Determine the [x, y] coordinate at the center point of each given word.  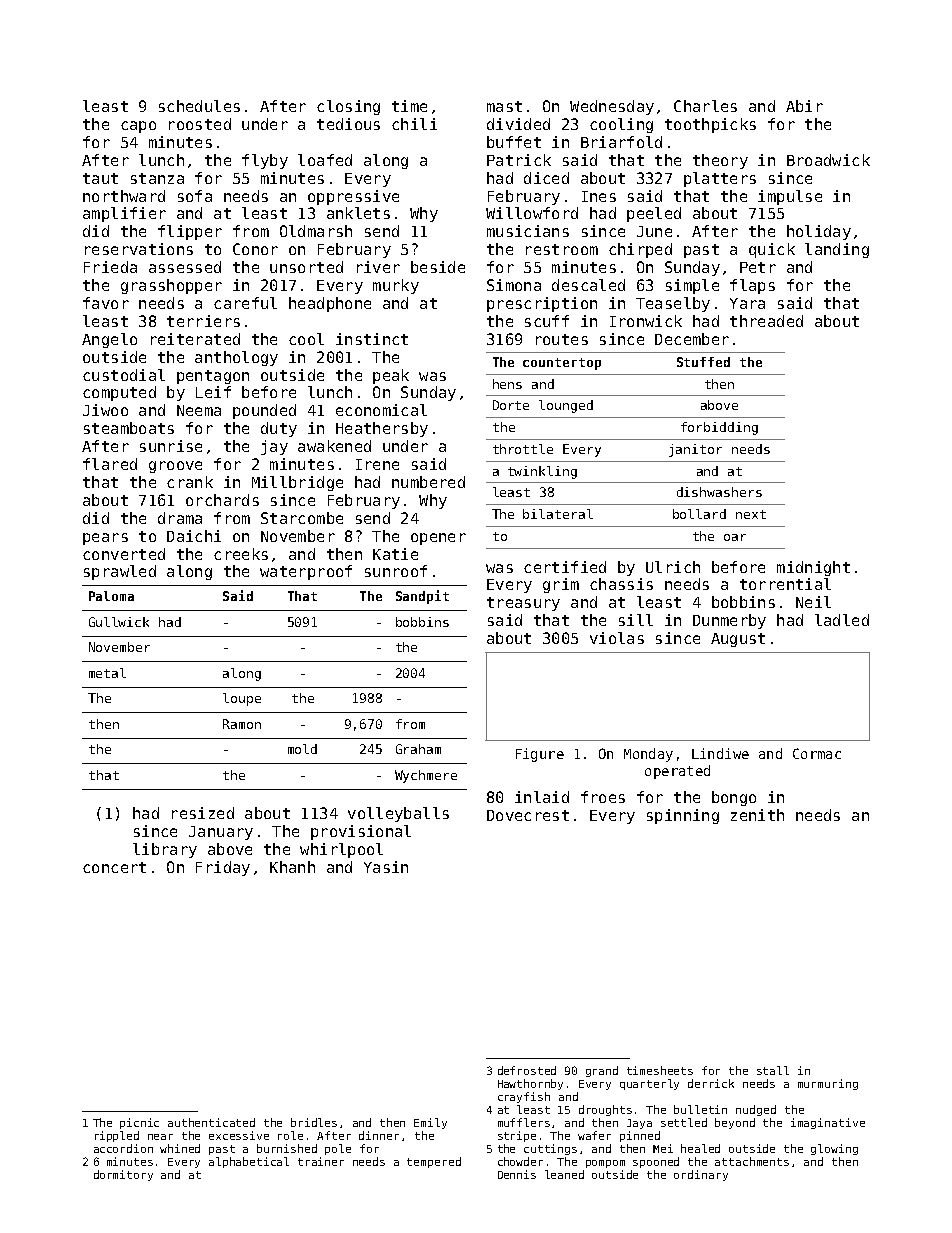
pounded [264, 411]
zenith [757, 815]
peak [391, 376]
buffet [514, 142]
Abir [804, 106]
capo [138, 127]
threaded [766, 321]
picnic [139, 1123]
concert [114, 867]
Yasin [386, 867]
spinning [683, 816]
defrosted [527, 1070]
